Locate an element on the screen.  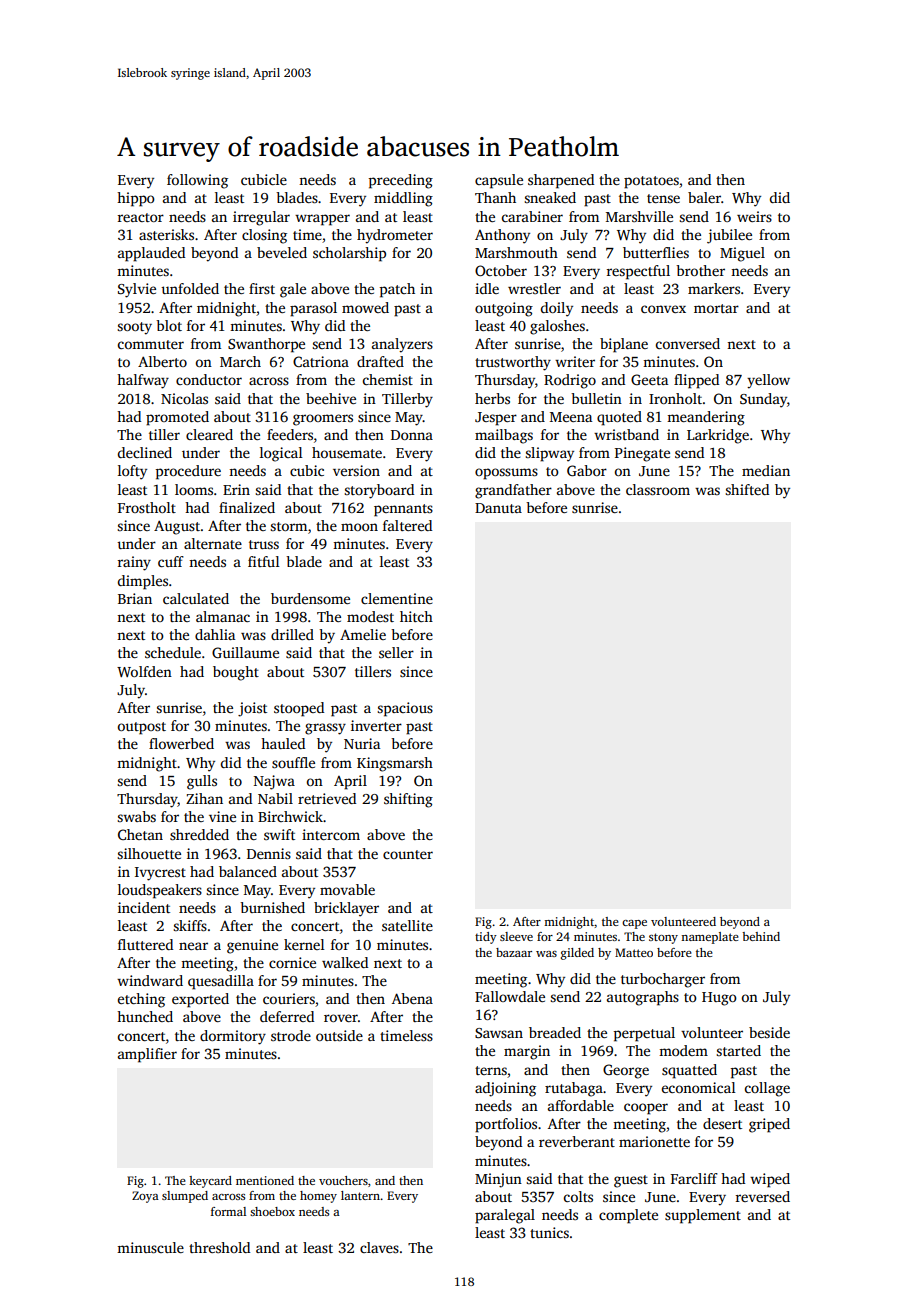
nameplate is located at coordinates (710, 938).
